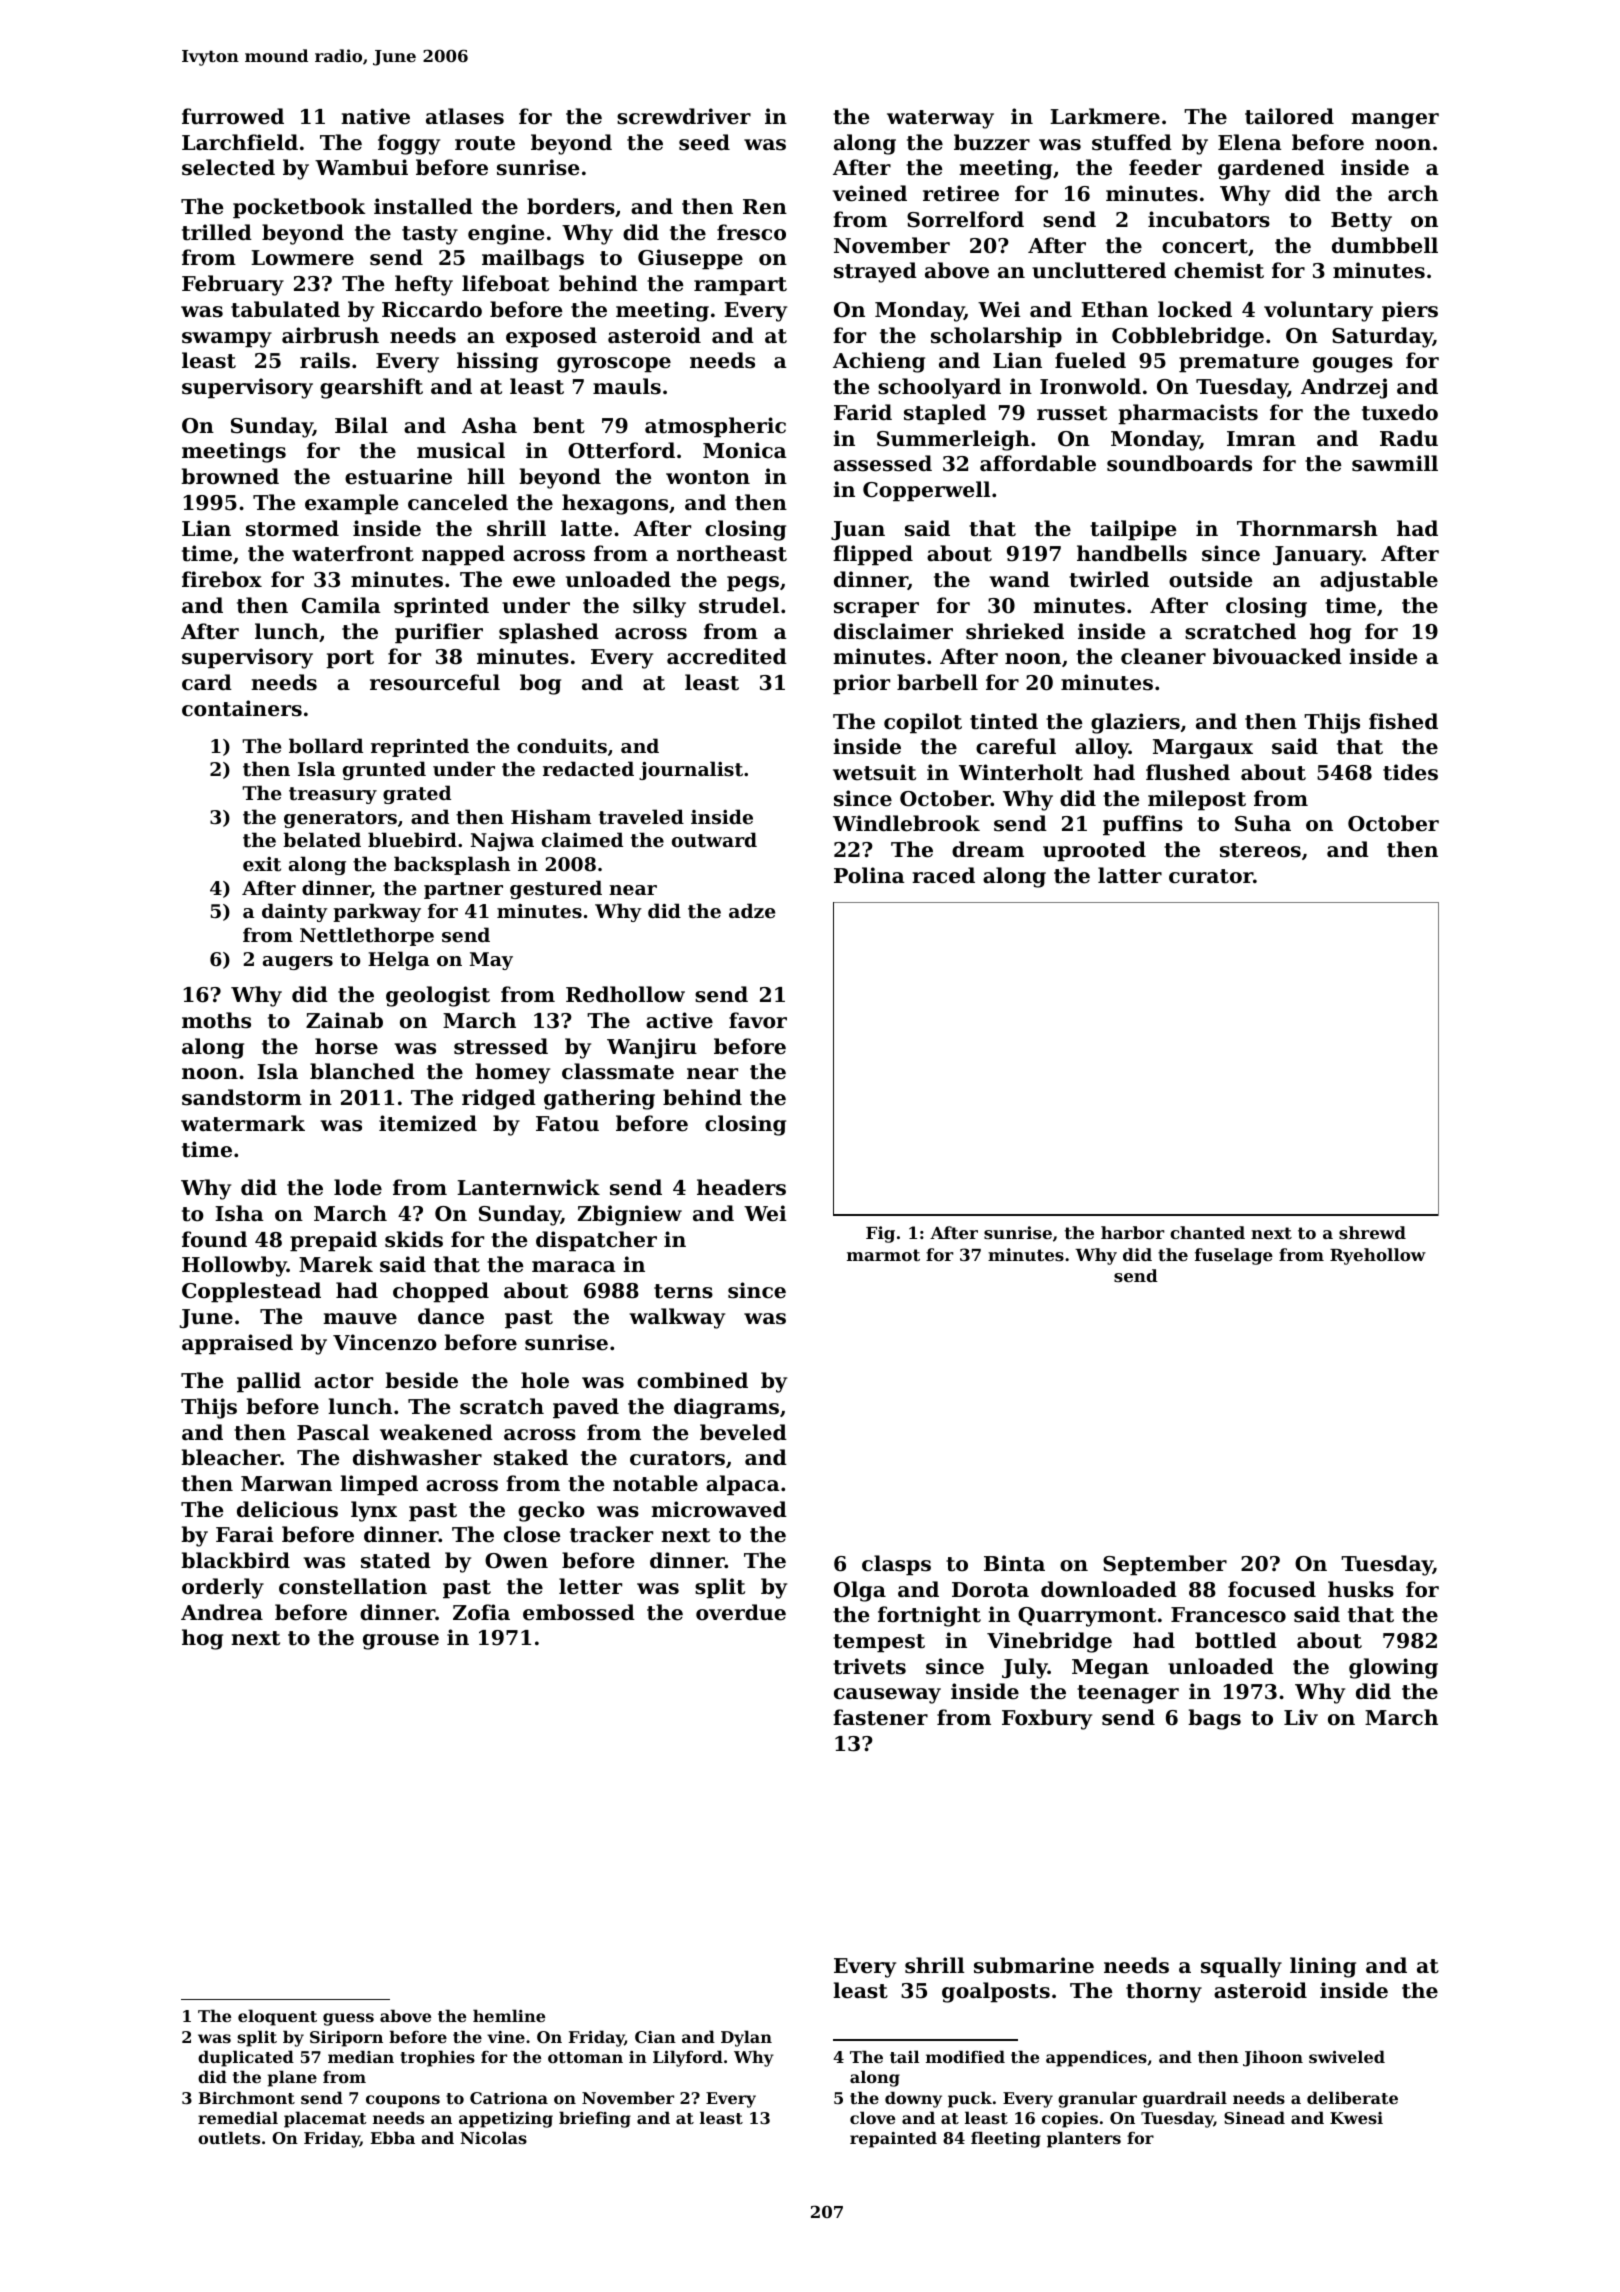 The height and width of the document is (2292, 1620). I want to click on Nicolas, so click(493, 2137).
